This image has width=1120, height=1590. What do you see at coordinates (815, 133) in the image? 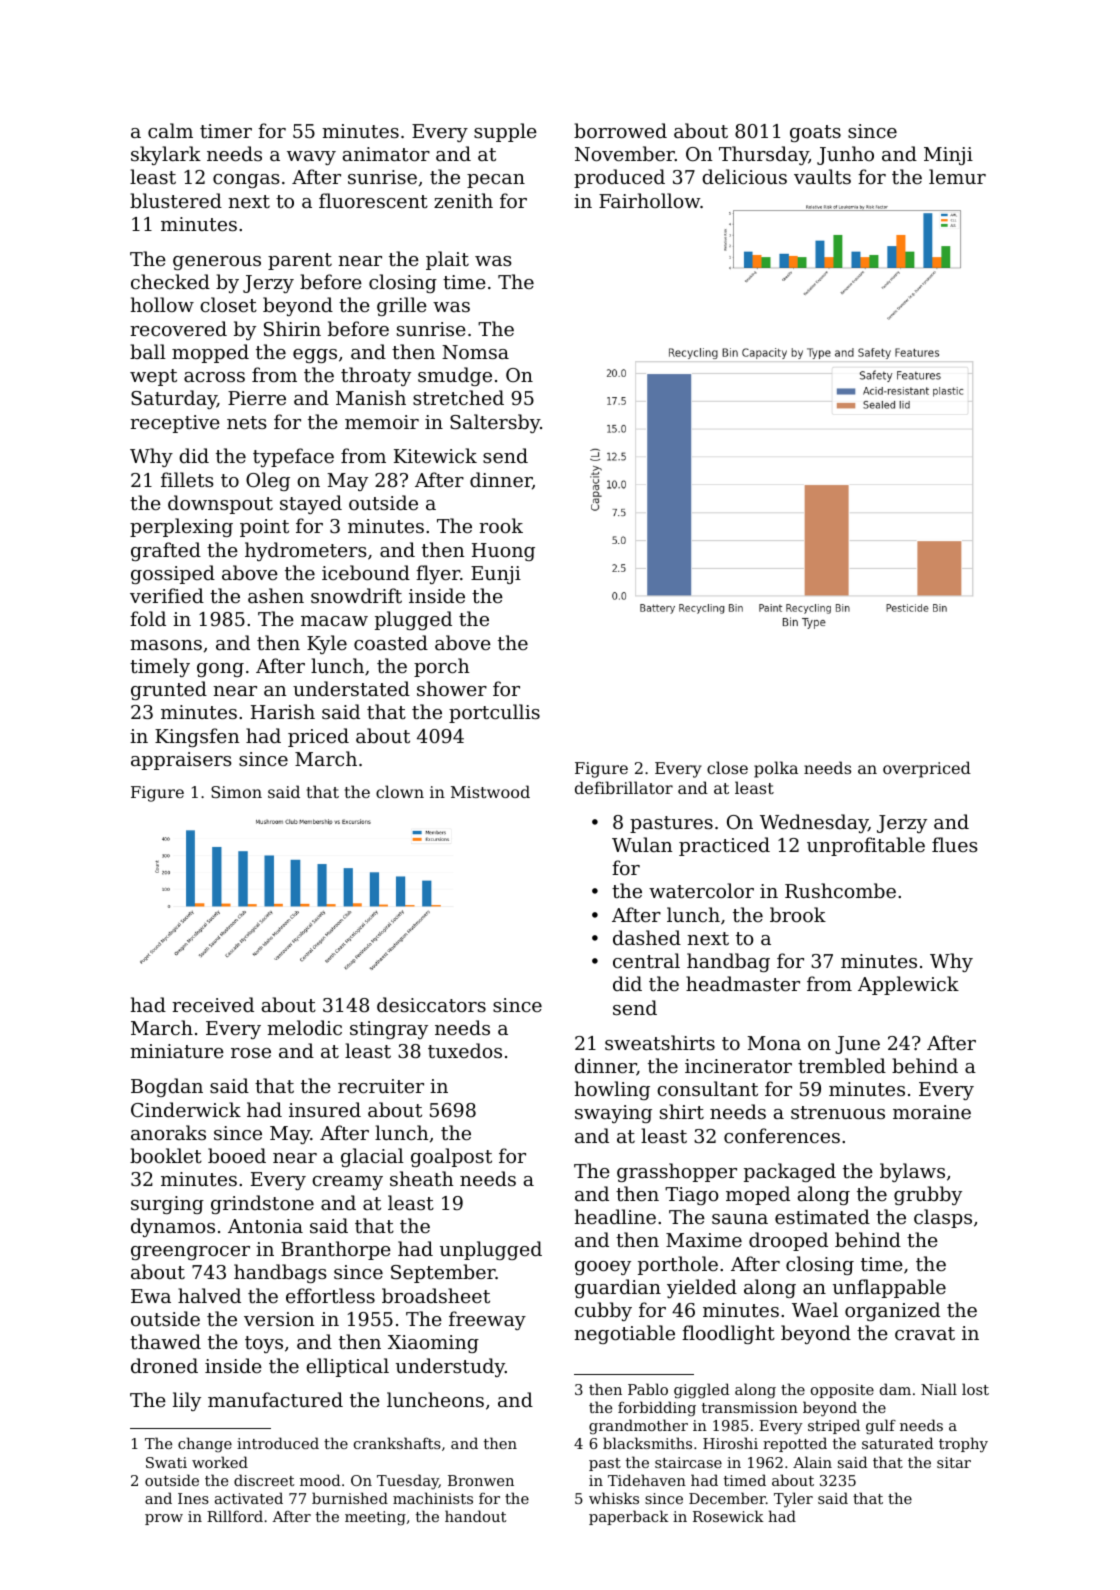
I see `goats` at bounding box center [815, 133].
